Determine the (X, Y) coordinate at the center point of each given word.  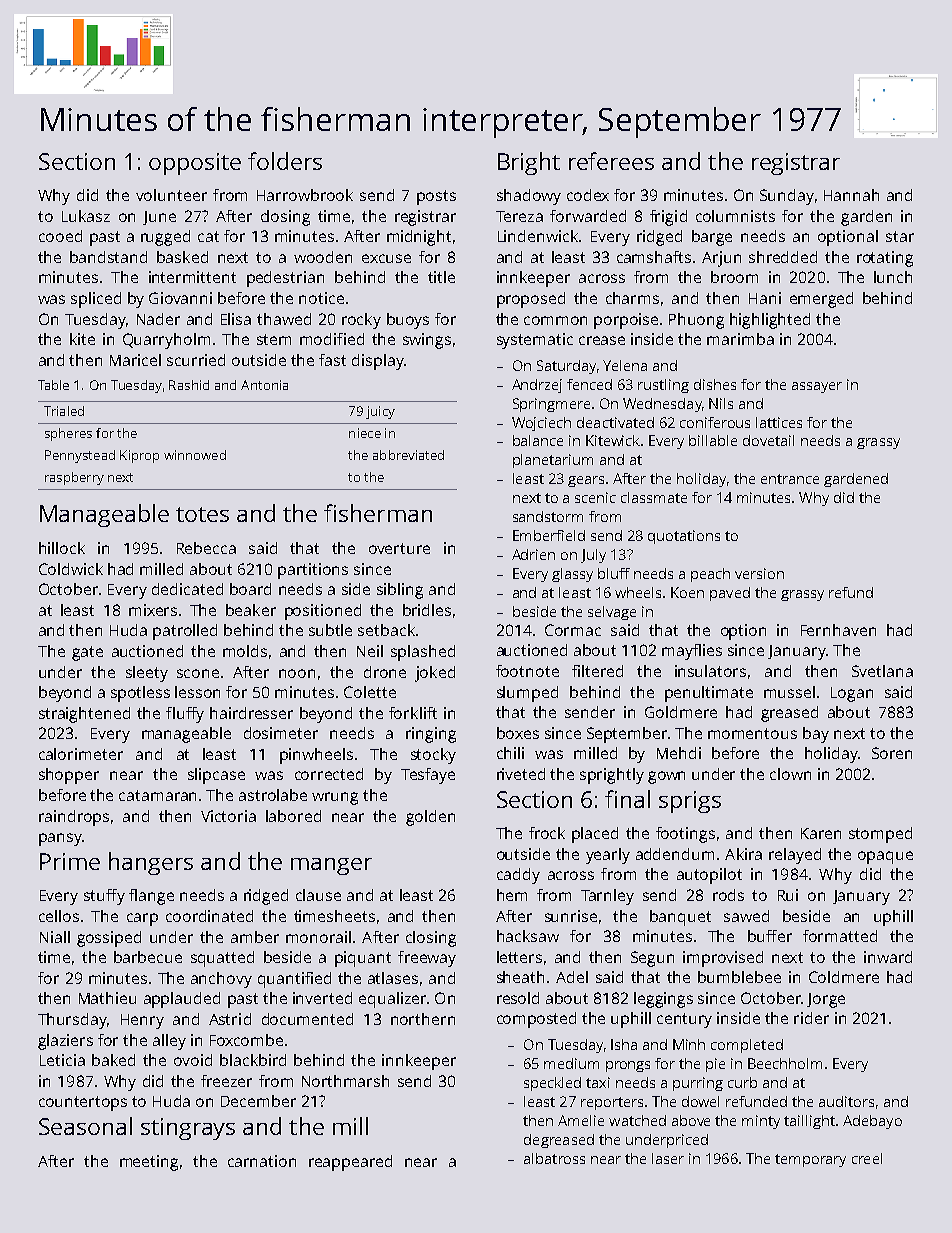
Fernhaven (838, 630)
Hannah (851, 195)
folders (285, 161)
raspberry (74, 478)
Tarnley (607, 897)
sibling (400, 591)
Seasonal (85, 1126)
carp (142, 919)
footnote (527, 671)
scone (198, 673)
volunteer (171, 195)
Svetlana (882, 671)
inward (888, 957)
